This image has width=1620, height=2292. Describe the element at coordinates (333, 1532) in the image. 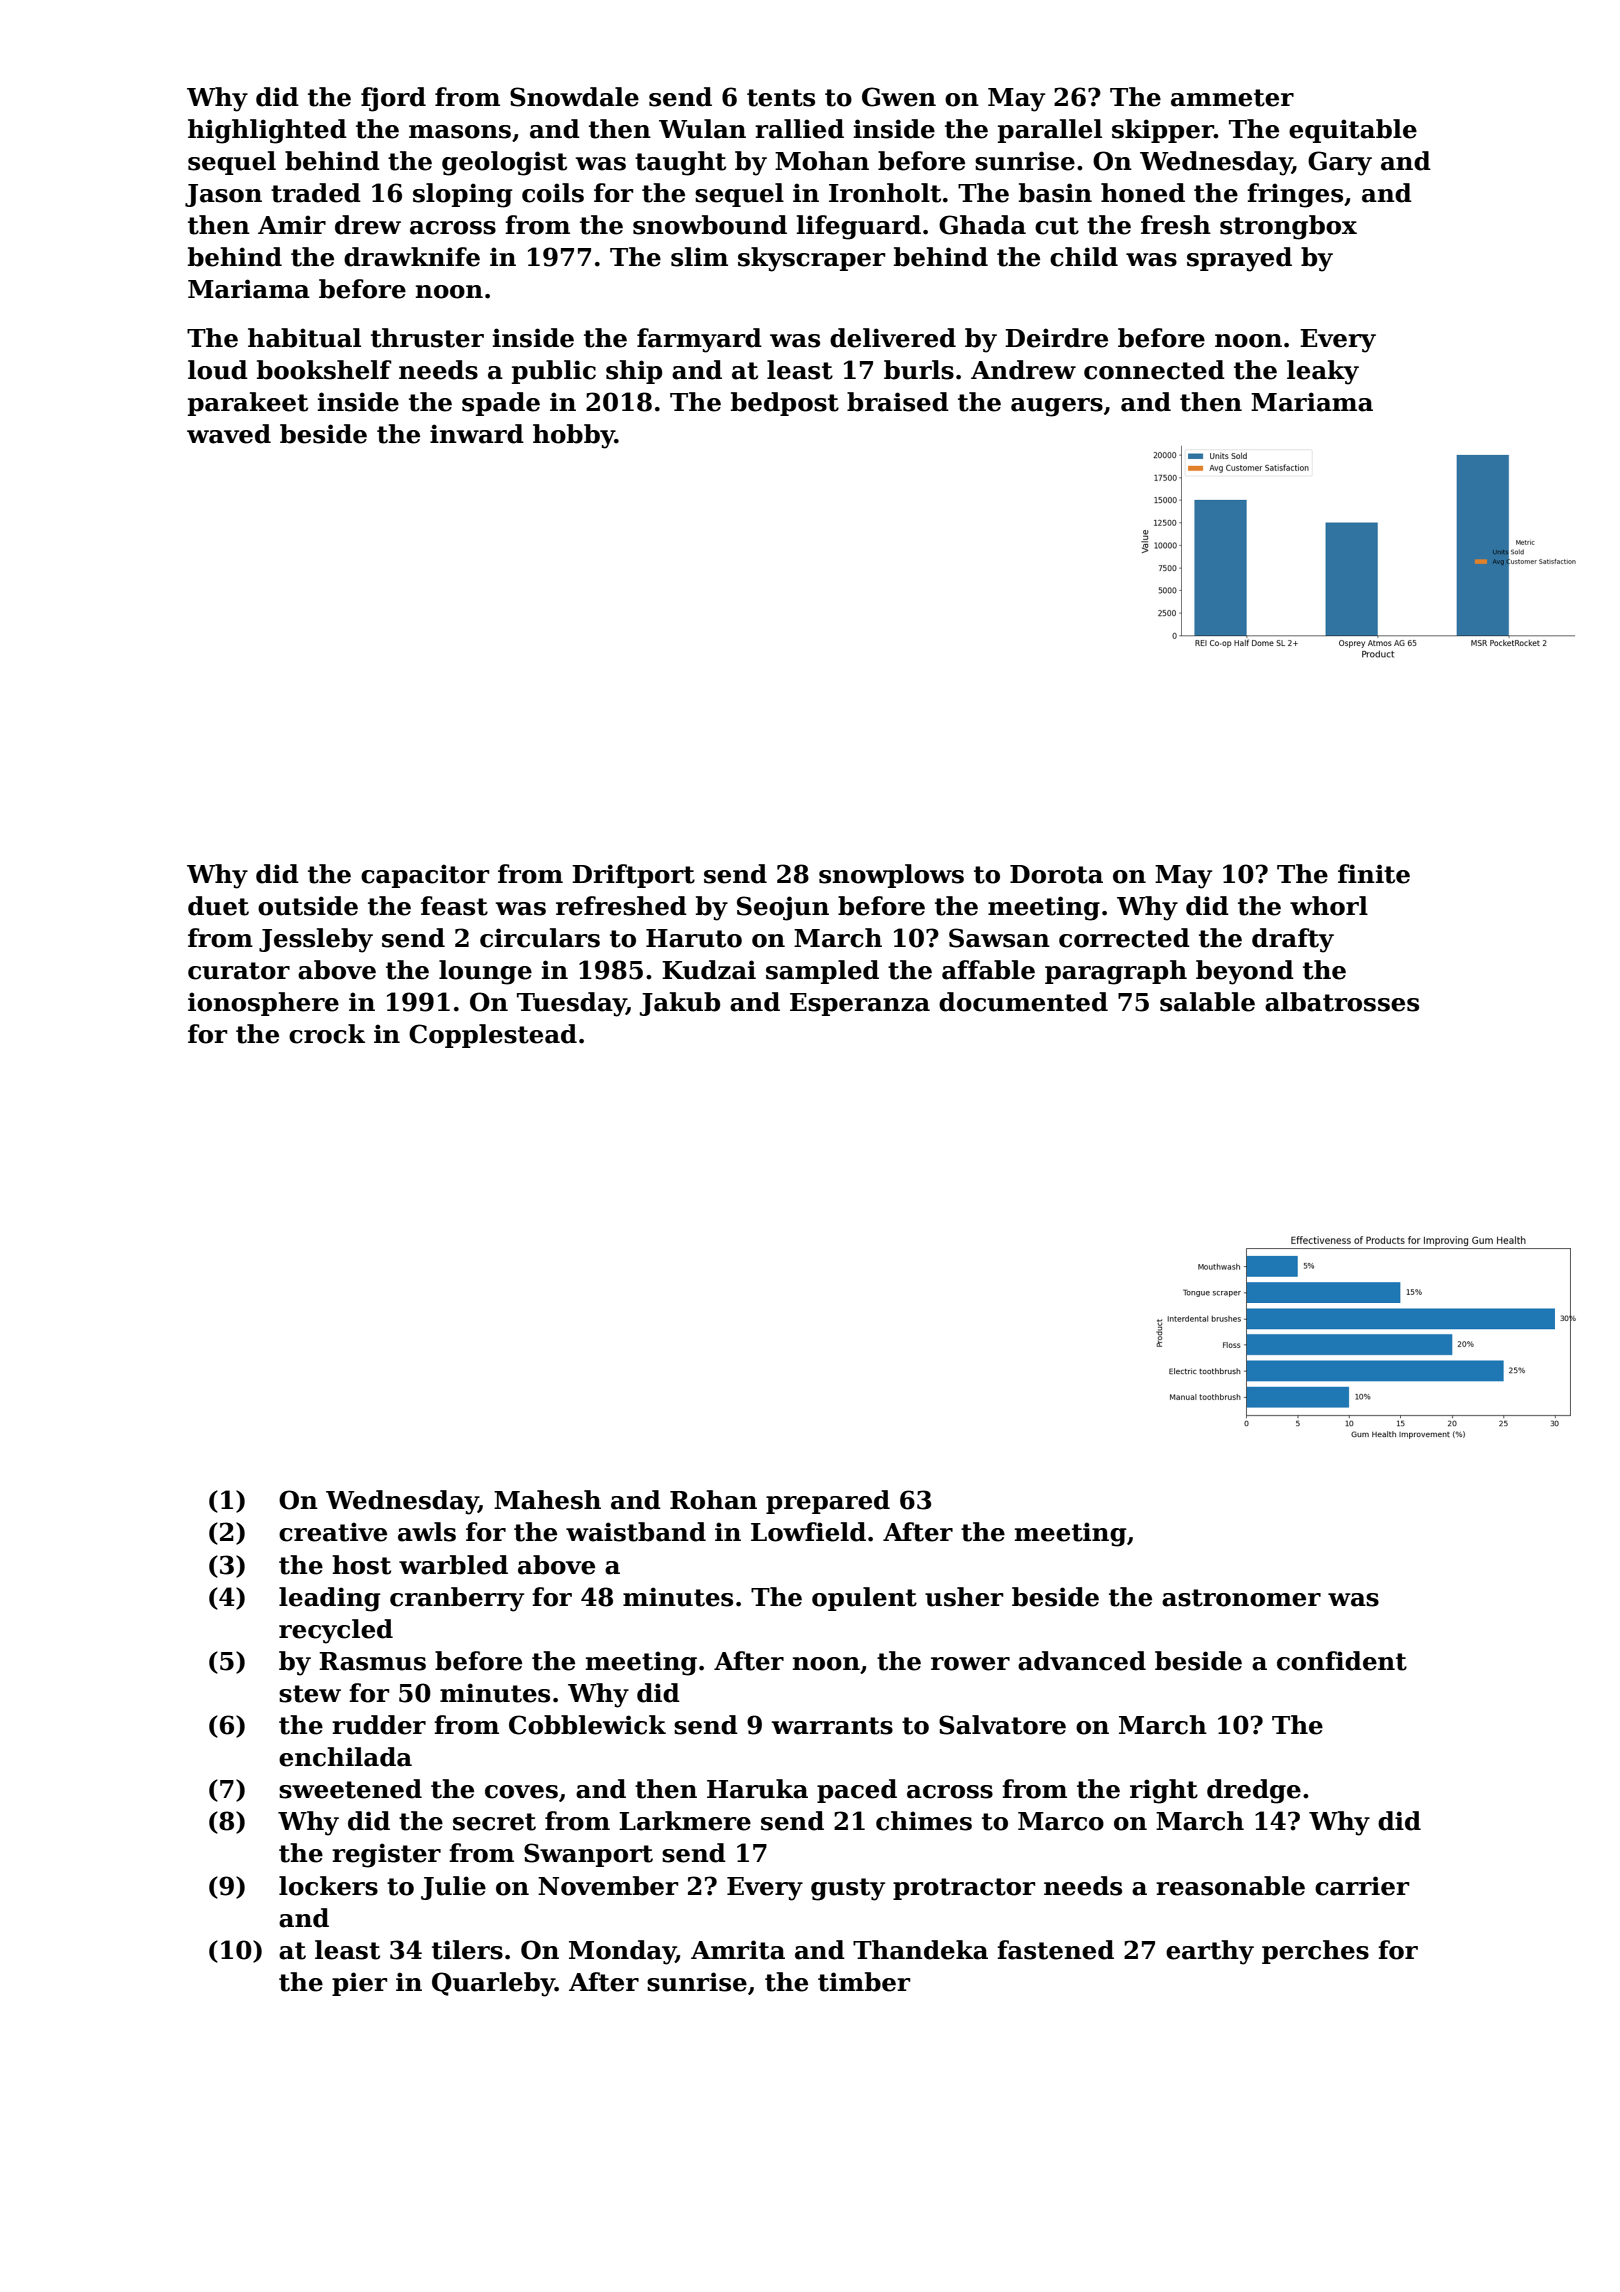

I see `creative` at that location.
